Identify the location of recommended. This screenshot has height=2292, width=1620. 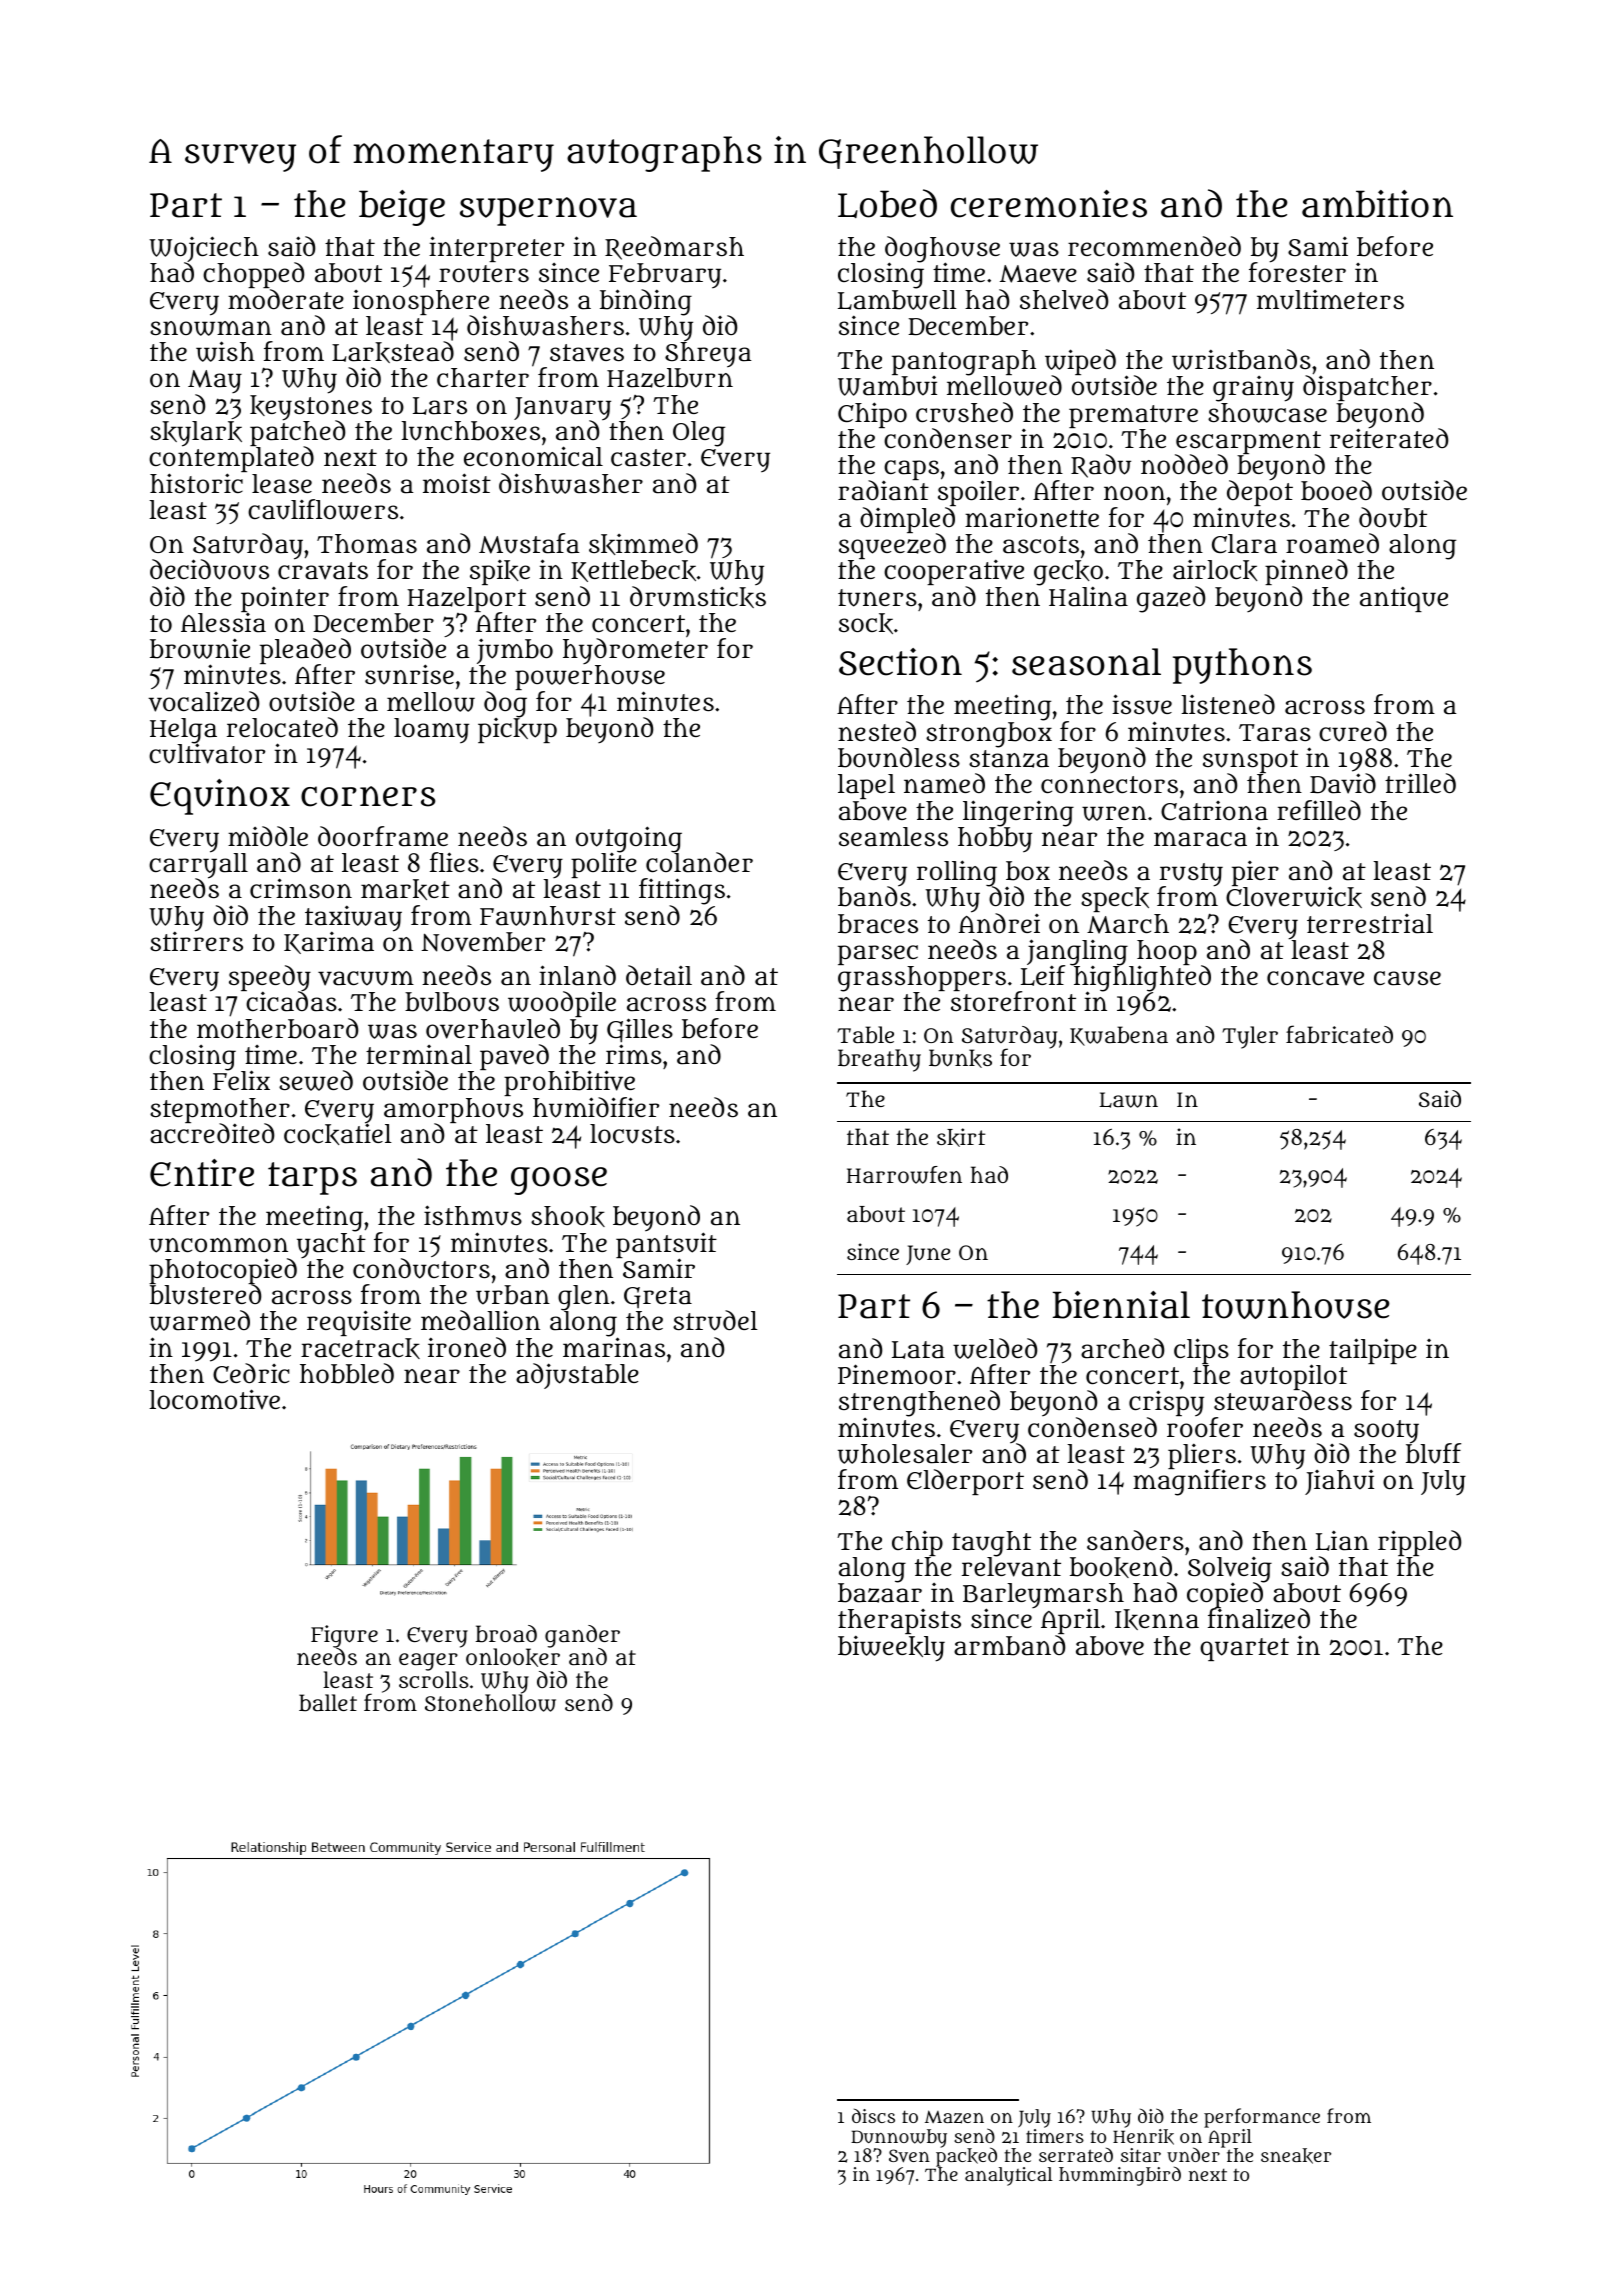
(1154, 246).
